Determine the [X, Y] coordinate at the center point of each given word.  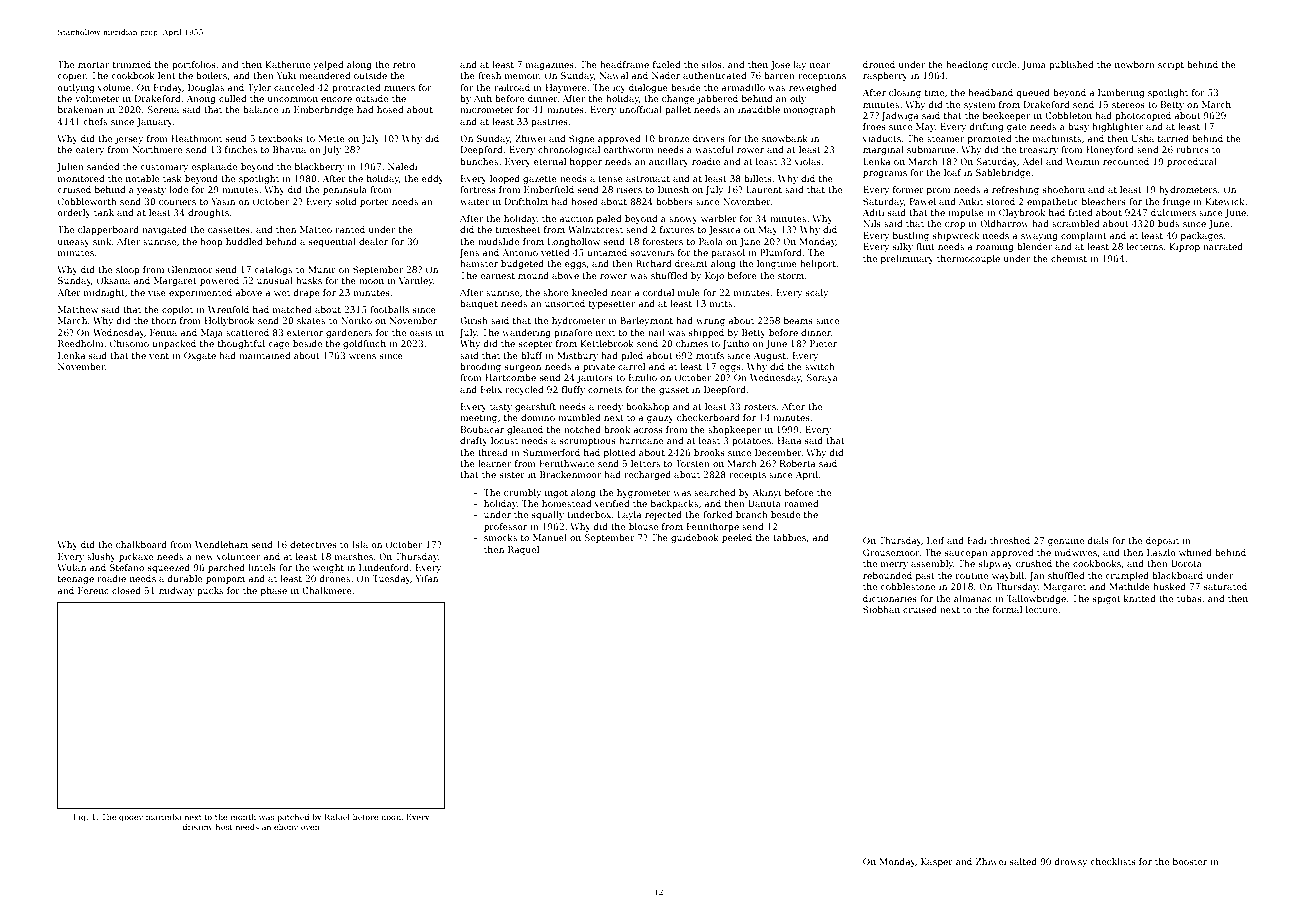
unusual [275, 280]
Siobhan [881, 609]
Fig [79, 818]
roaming [995, 247]
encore [336, 99]
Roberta [797, 463]
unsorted [565, 303]
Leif [936, 540]
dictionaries [890, 598]
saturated [1225, 586]
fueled [667, 64]
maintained [265, 355]
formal [1007, 609]
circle [1004, 64]
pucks [210, 591]
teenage [76, 580]
